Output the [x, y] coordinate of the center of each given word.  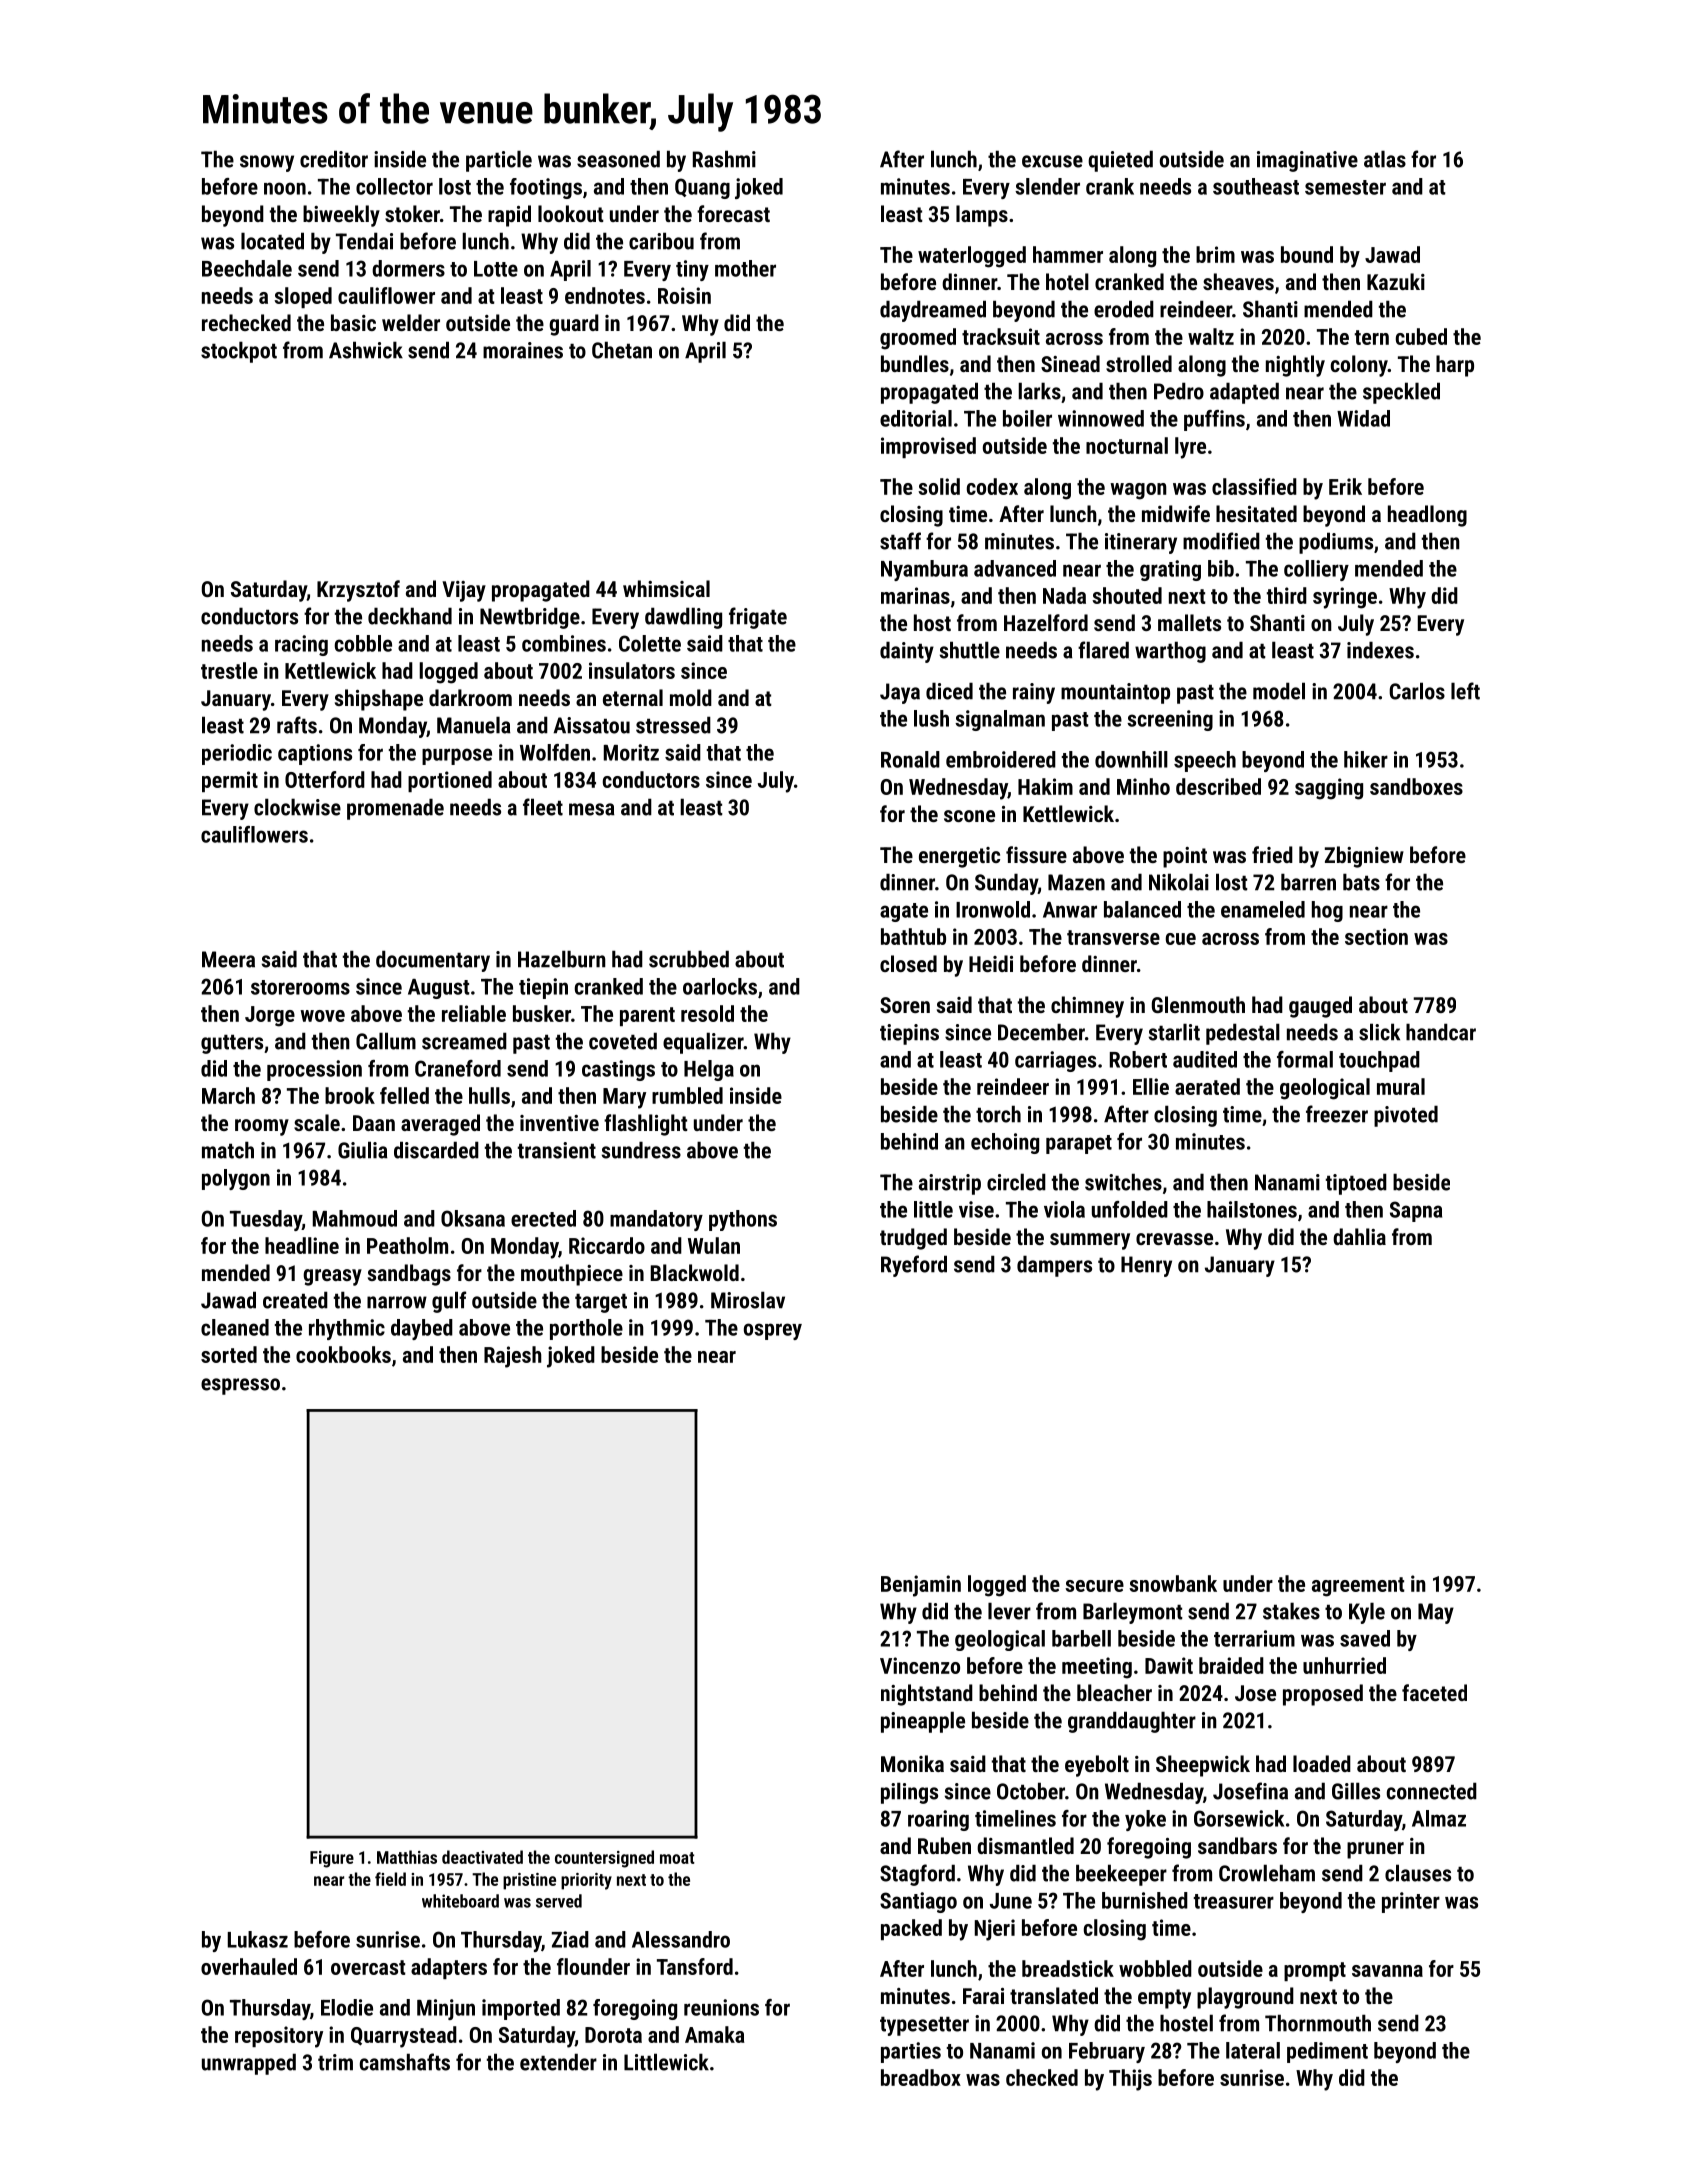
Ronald [910, 759]
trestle [229, 670]
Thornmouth [1318, 2023]
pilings [909, 1793]
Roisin [684, 295]
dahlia [1359, 1236]
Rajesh [513, 1357]
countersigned [604, 1859]
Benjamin [921, 1586]
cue [1181, 939]
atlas [1385, 159]
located [272, 241]
